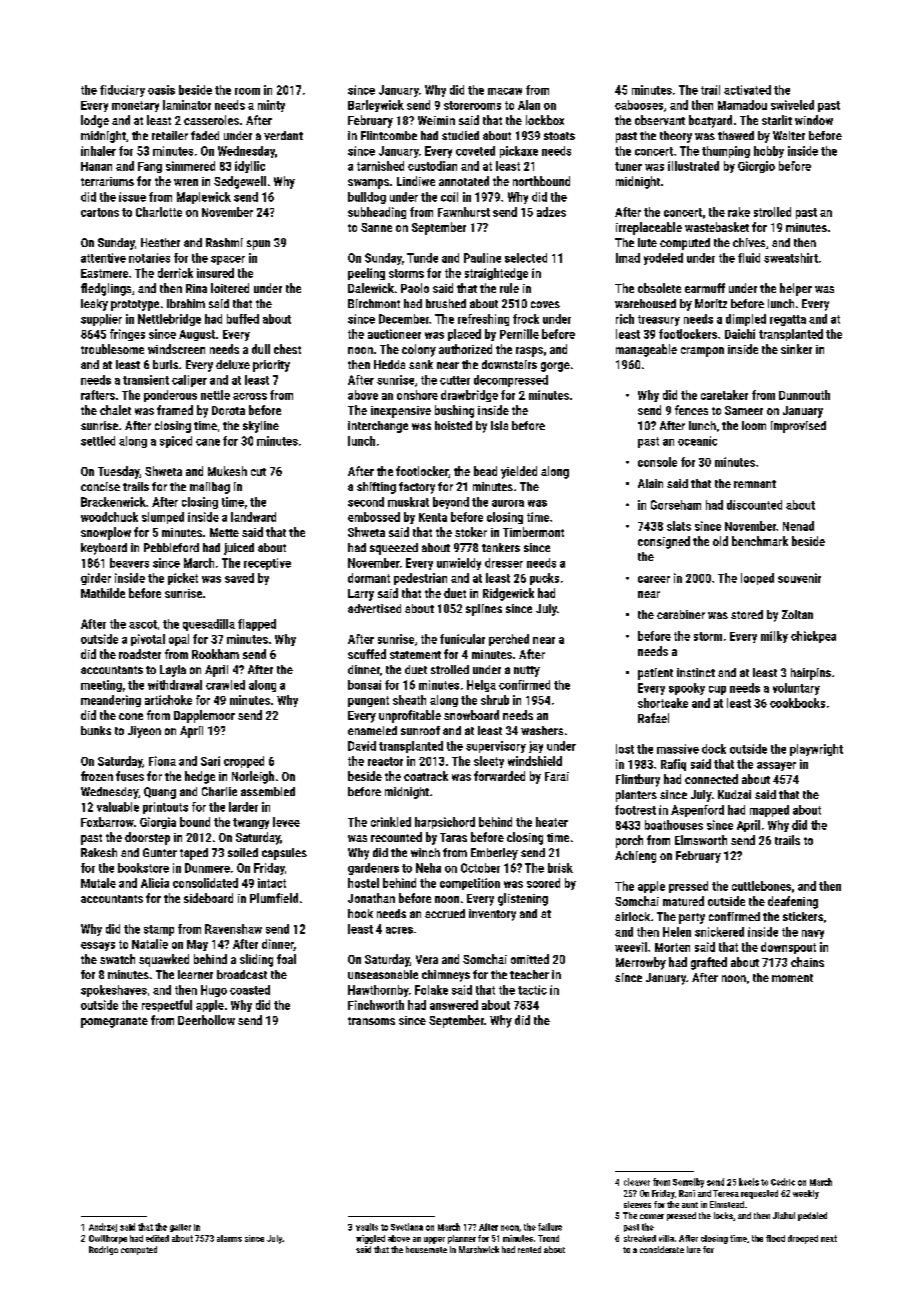 Image resolution: width=924 pixels, height=1308 pixels. I want to click on vaults, so click(367, 1227).
